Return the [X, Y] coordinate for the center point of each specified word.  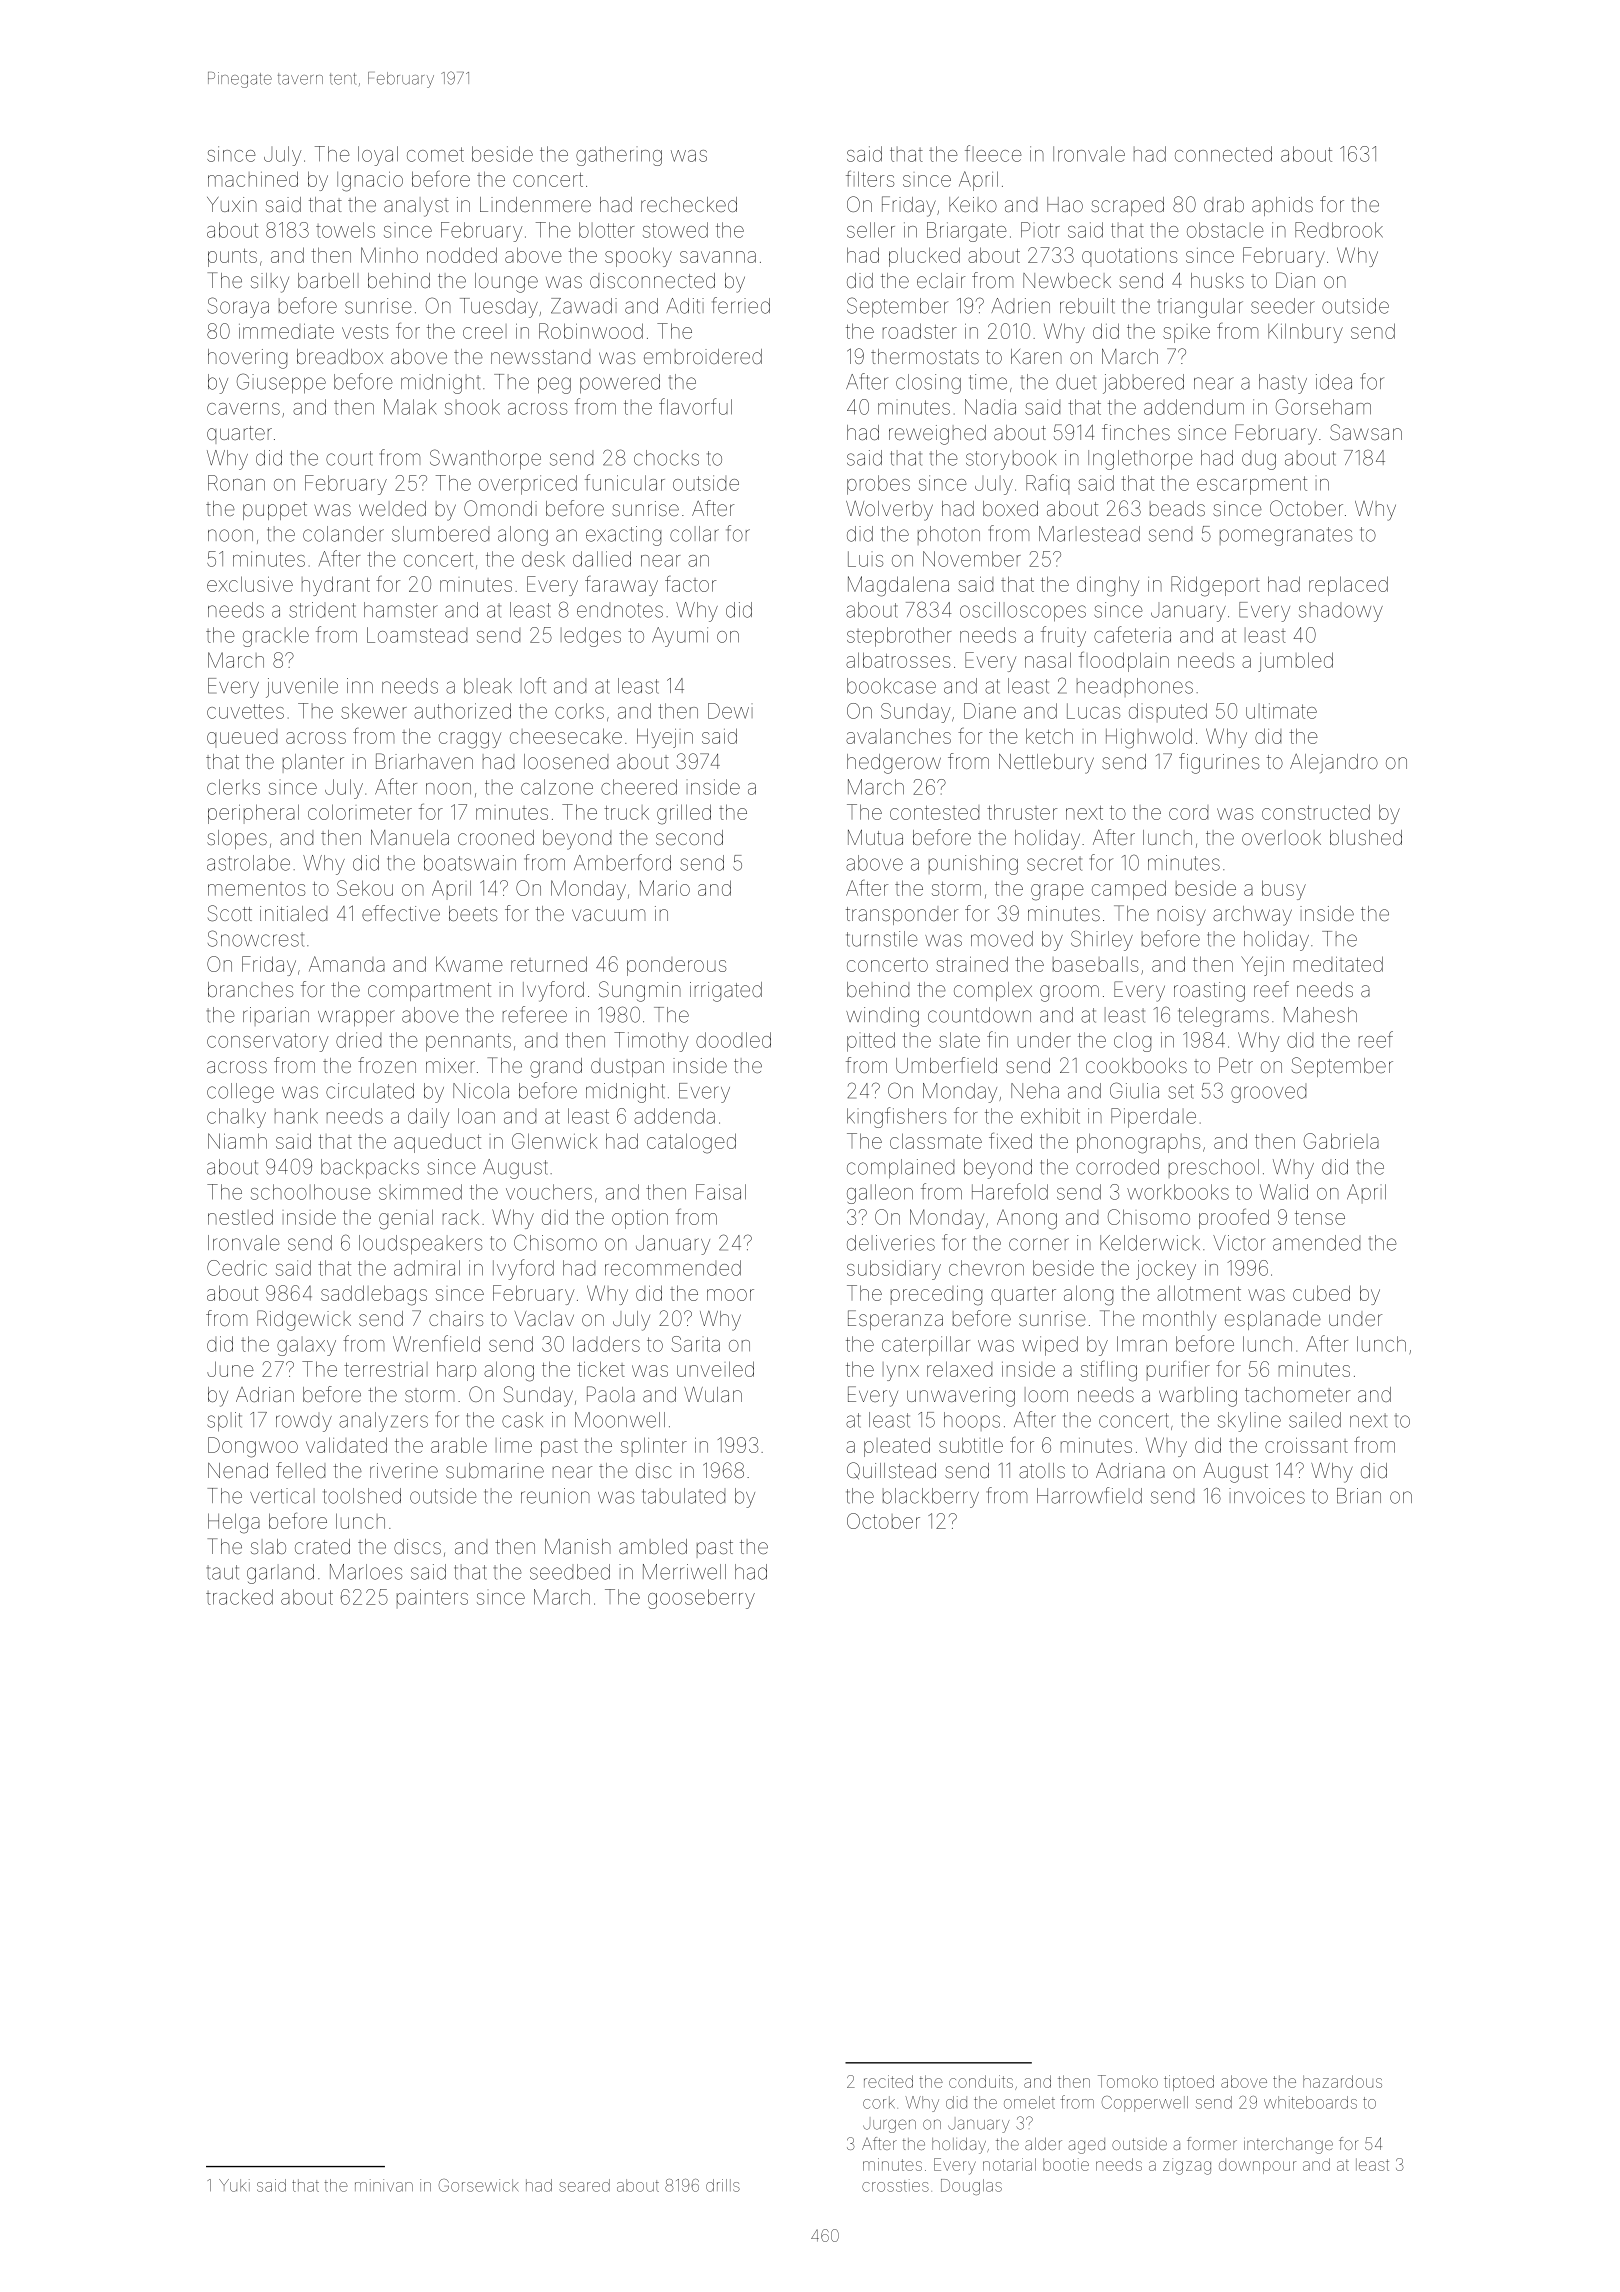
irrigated [726, 992]
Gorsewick [478, 2185]
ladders [606, 1344]
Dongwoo [253, 1447]
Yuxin [232, 204]
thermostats [925, 356]
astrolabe [248, 863]
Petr [1236, 1065]
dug [1259, 460]
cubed [1321, 1293]
